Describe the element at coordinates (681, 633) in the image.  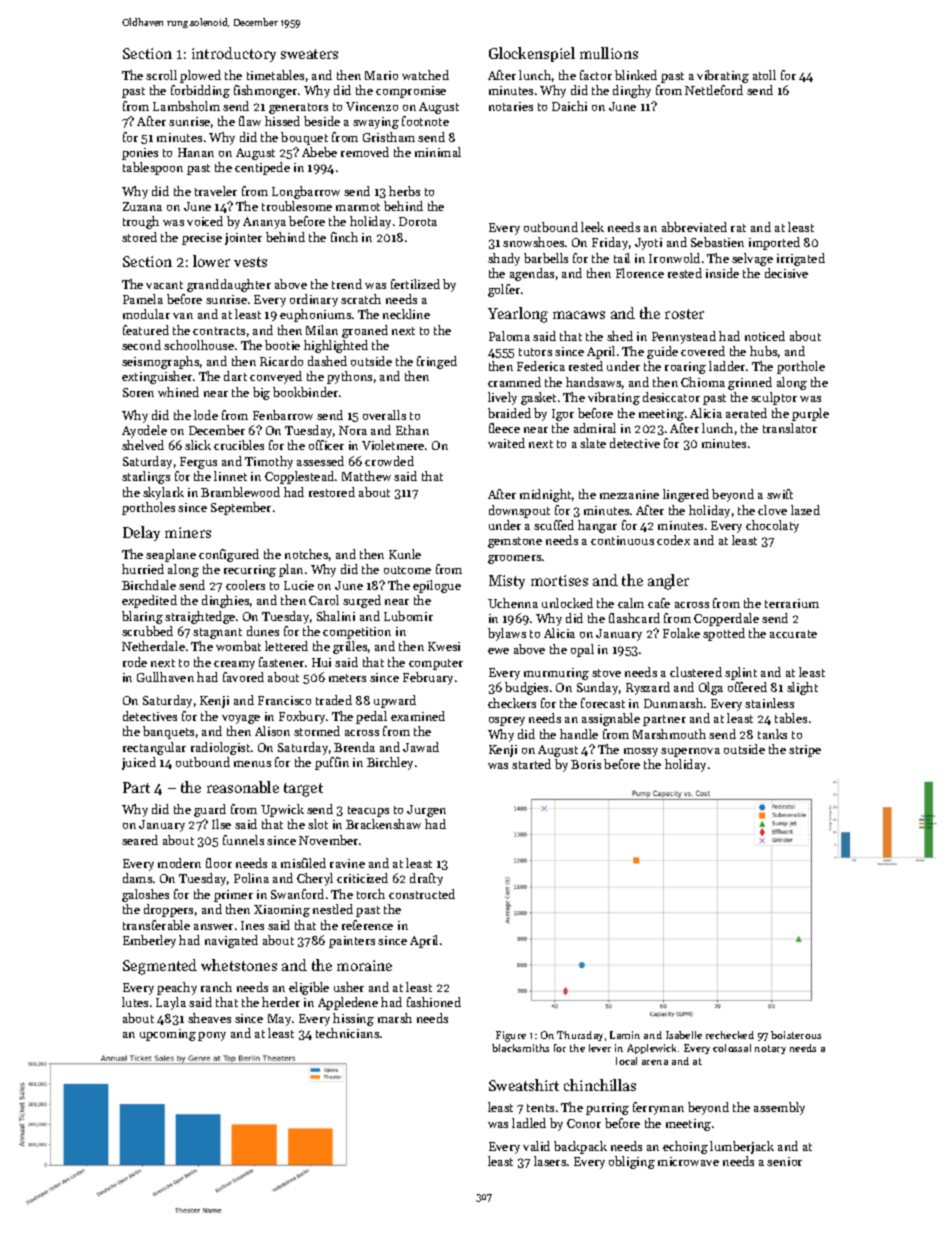
I see `Folake` at that location.
